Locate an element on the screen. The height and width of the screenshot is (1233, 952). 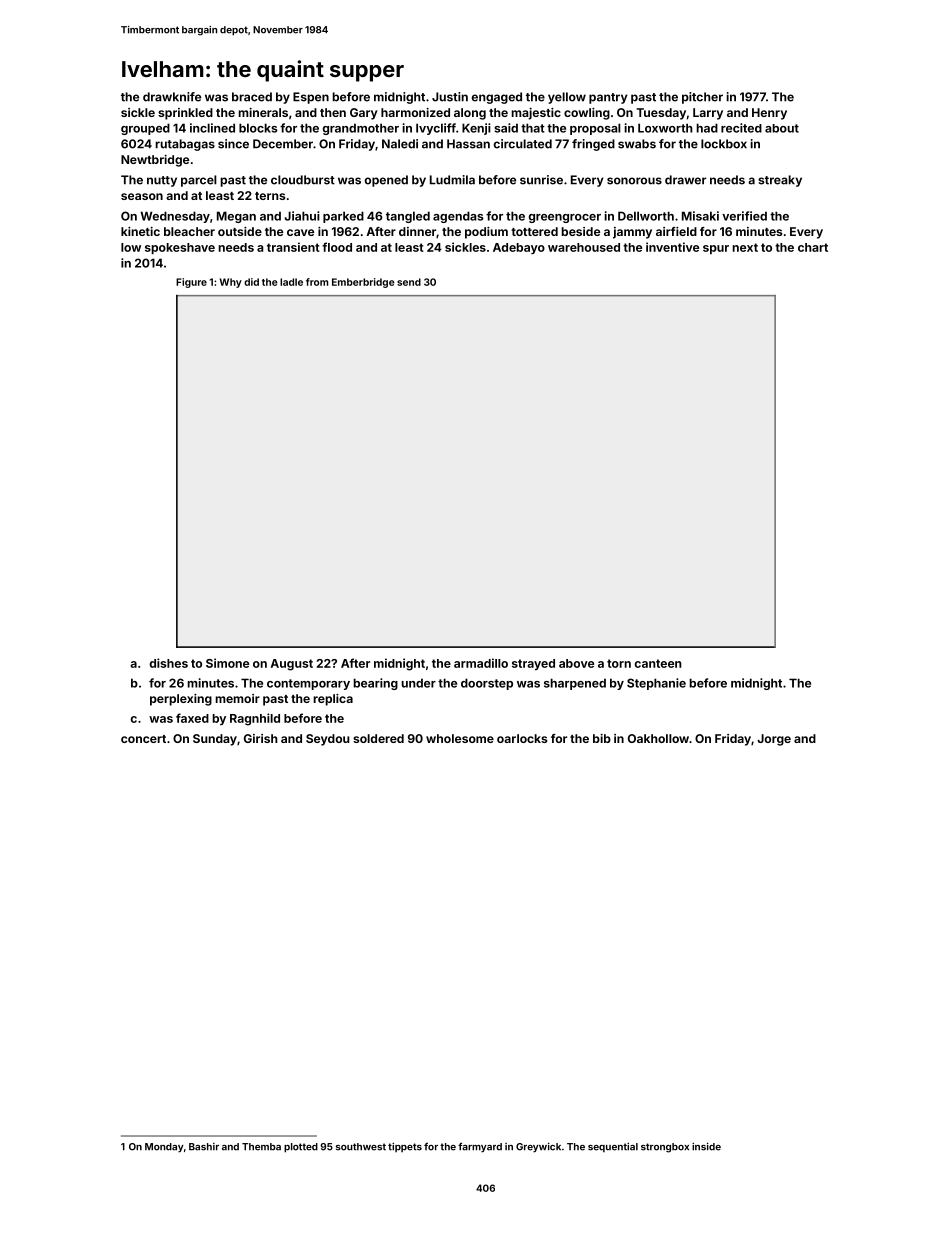
cloudburst is located at coordinates (303, 180).
